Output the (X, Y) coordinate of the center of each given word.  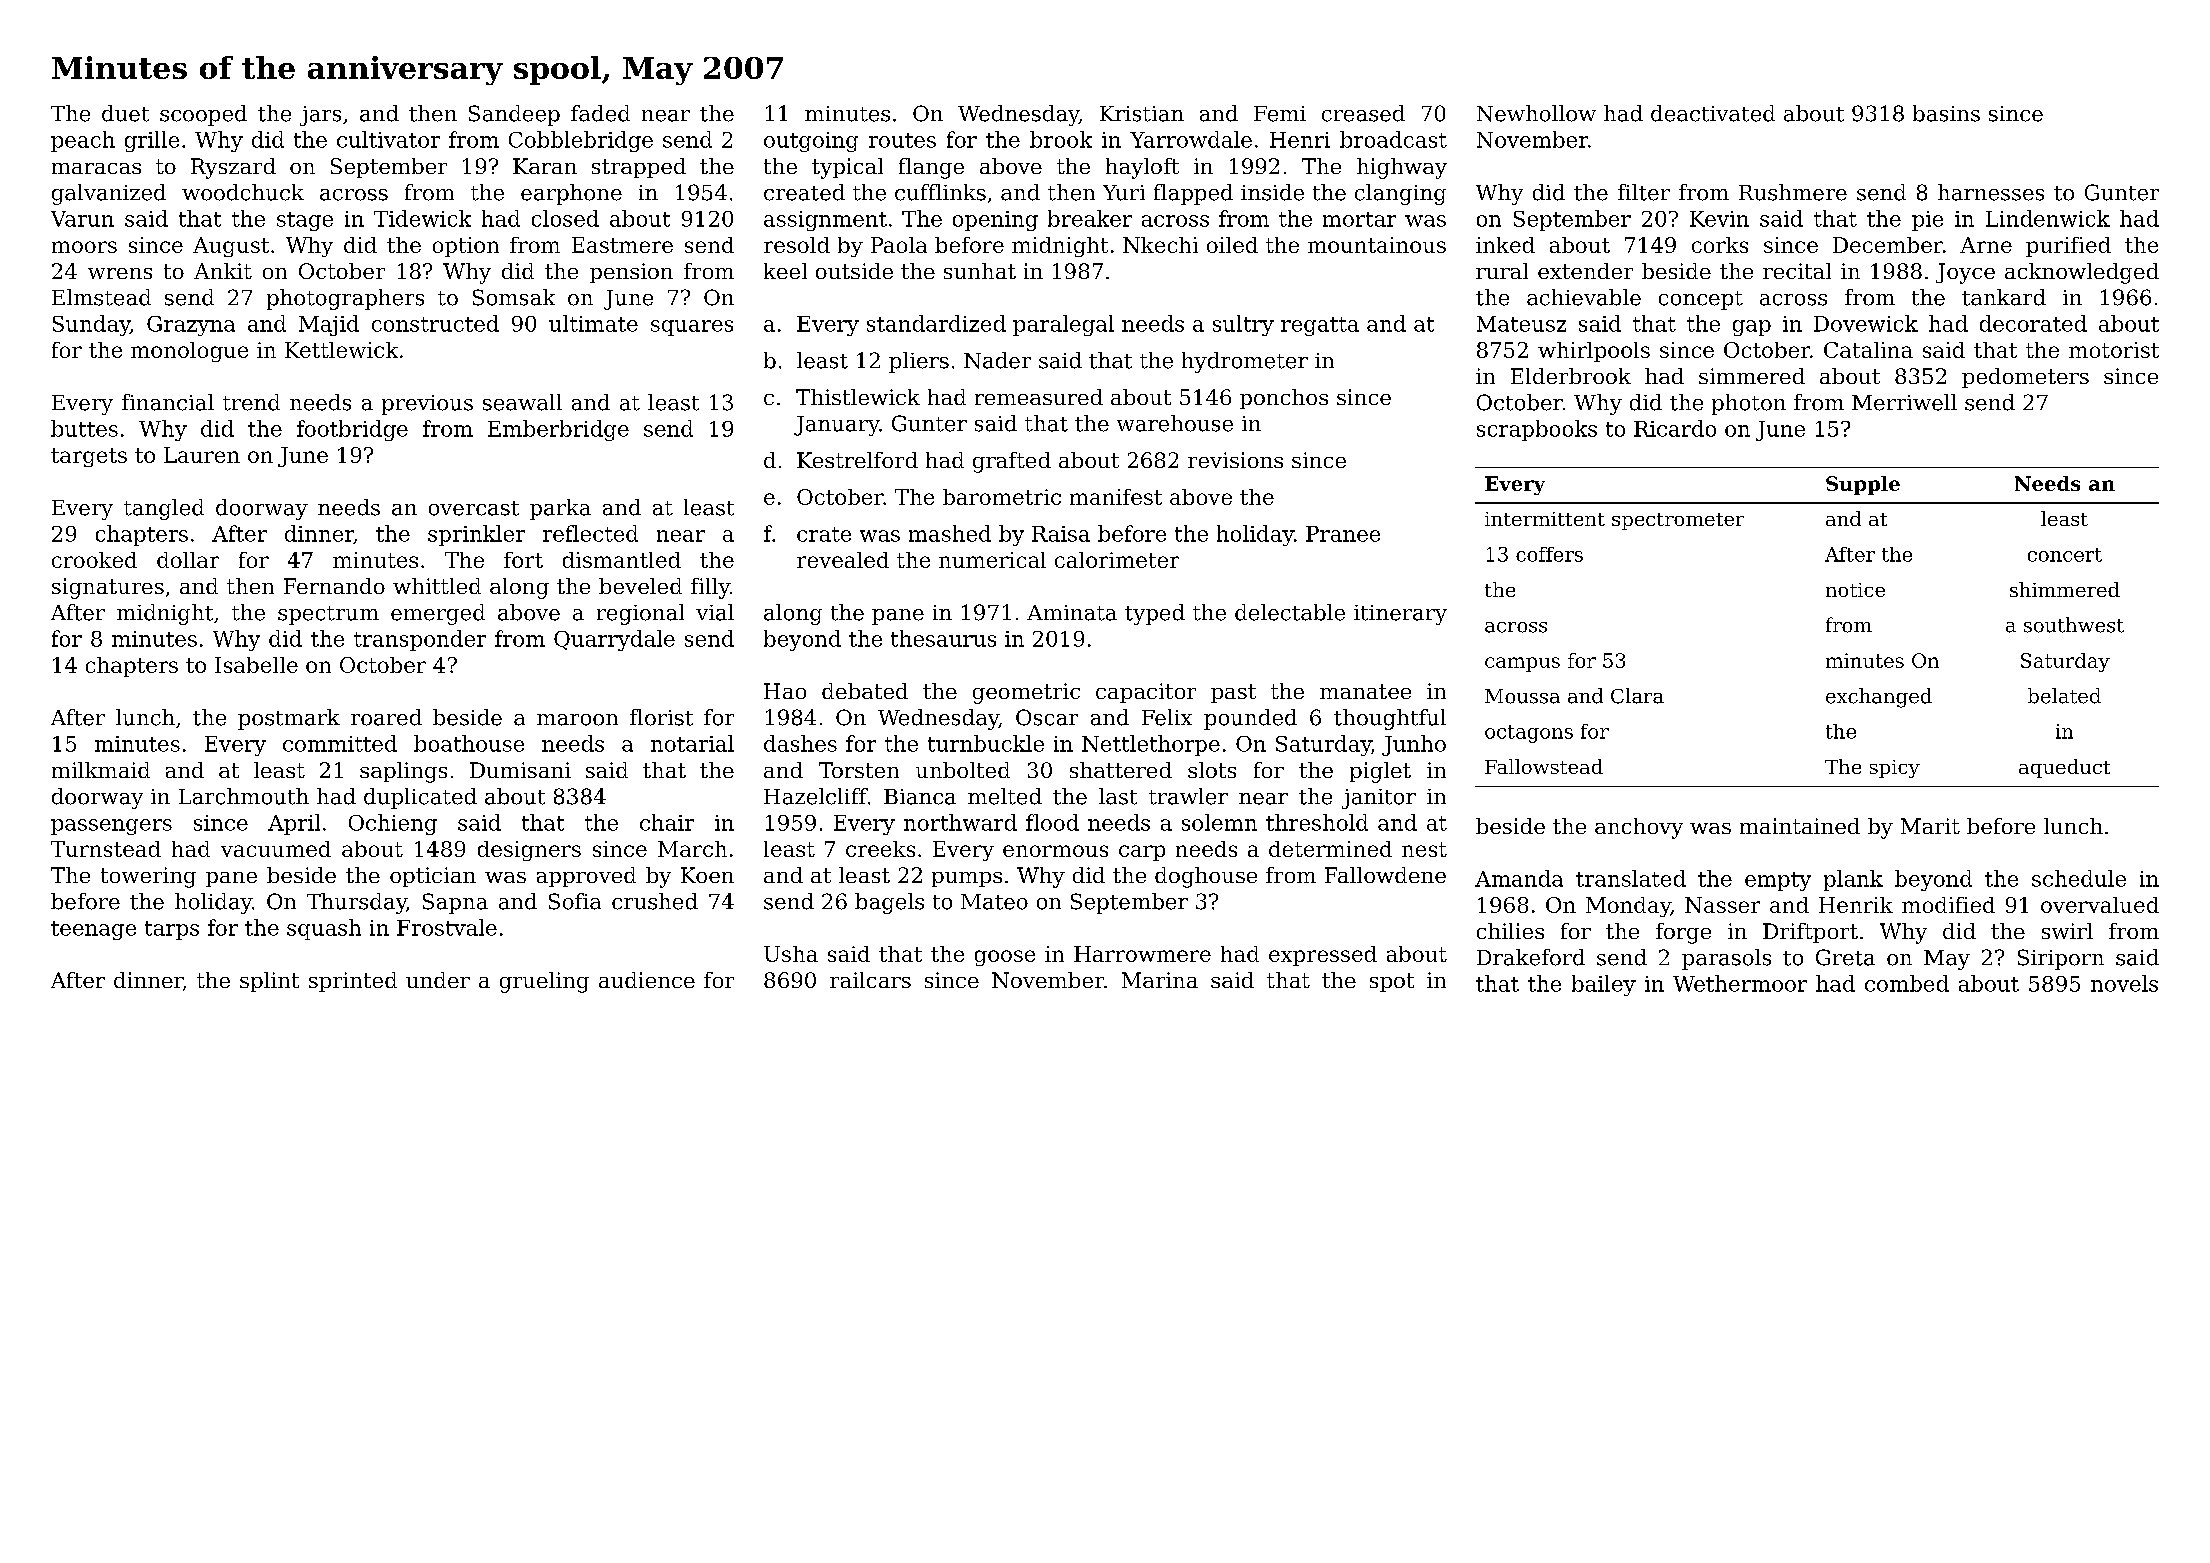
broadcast (1393, 139)
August (231, 247)
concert (2065, 555)
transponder (420, 640)
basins (1946, 113)
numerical (992, 560)
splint (269, 982)
